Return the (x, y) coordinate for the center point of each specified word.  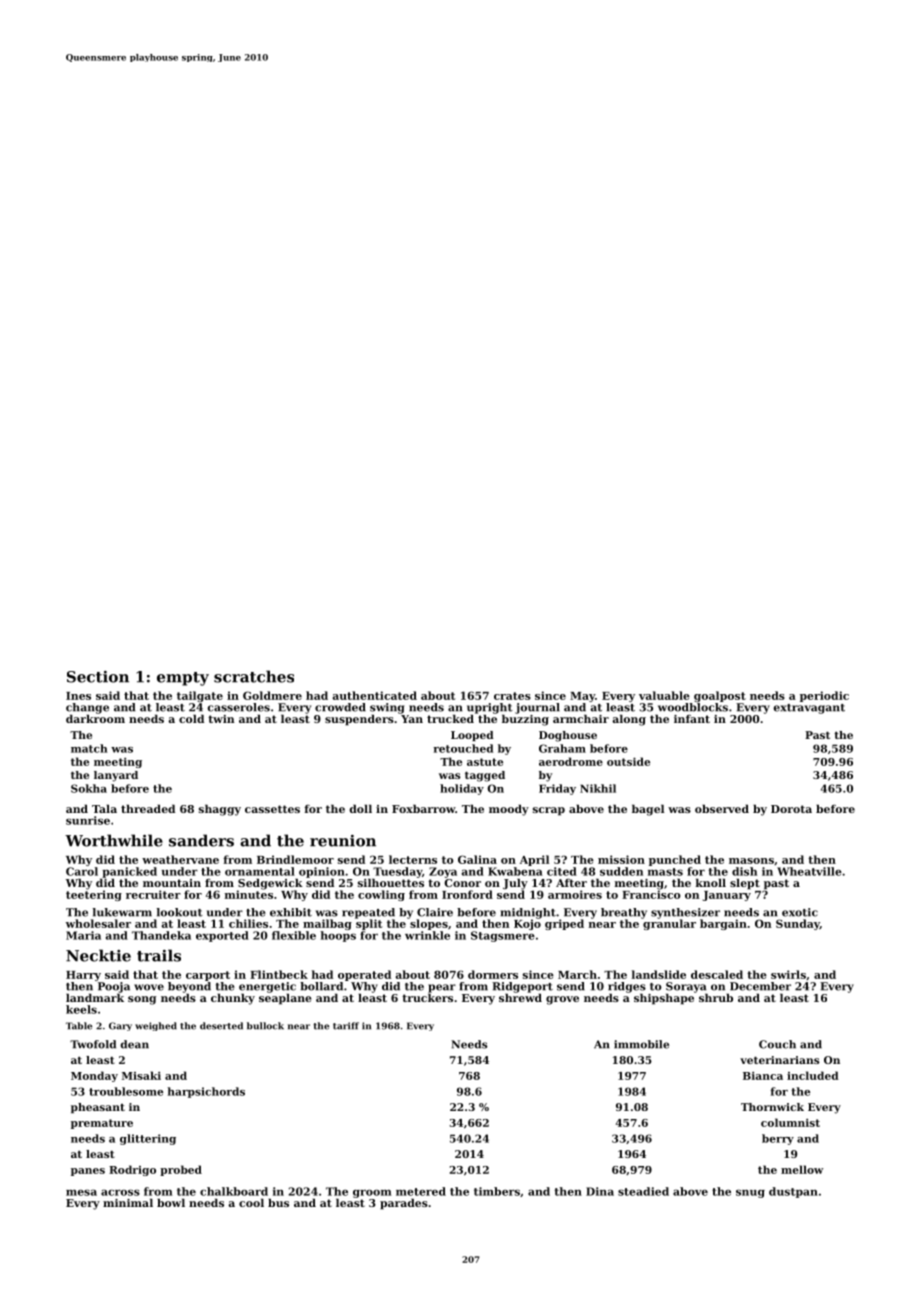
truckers (427, 997)
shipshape (664, 999)
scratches (254, 676)
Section (98, 676)
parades (404, 1204)
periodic (824, 696)
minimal (128, 1202)
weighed (156, 1026)
